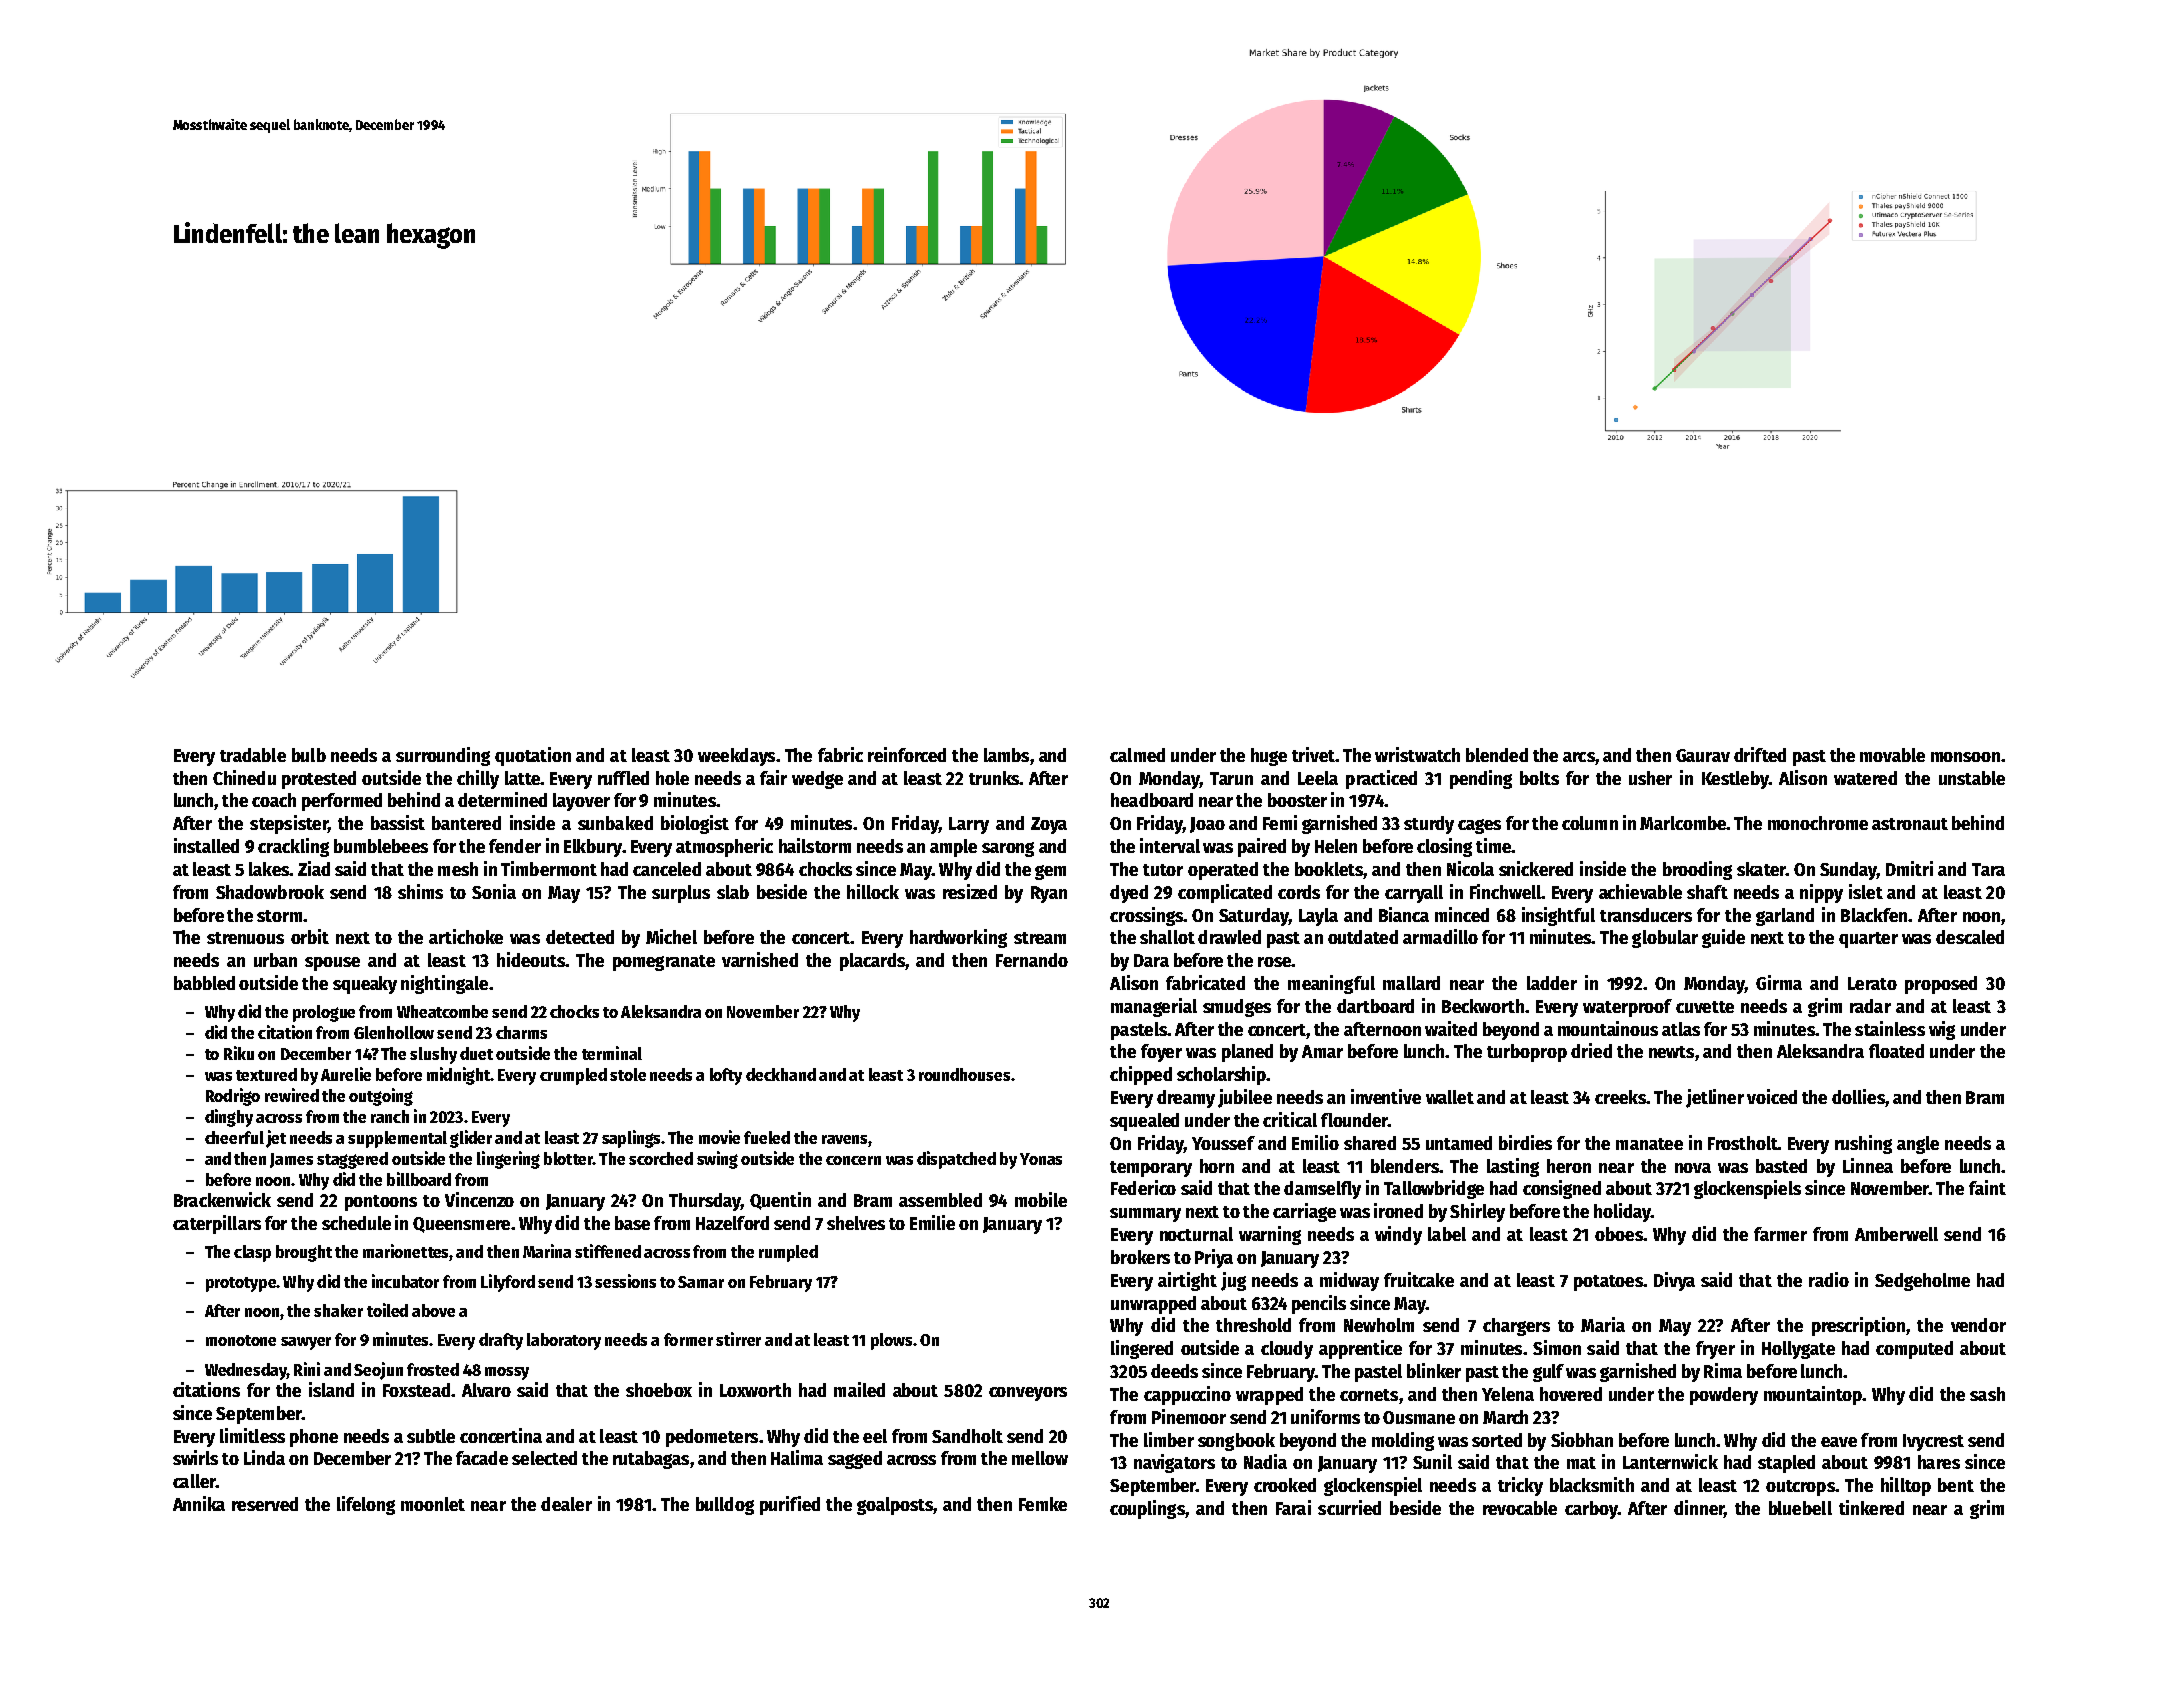 Image resolution: width=2178 pixels, height=1683 pixels. I want to click on caller, so click(194, 1481).
